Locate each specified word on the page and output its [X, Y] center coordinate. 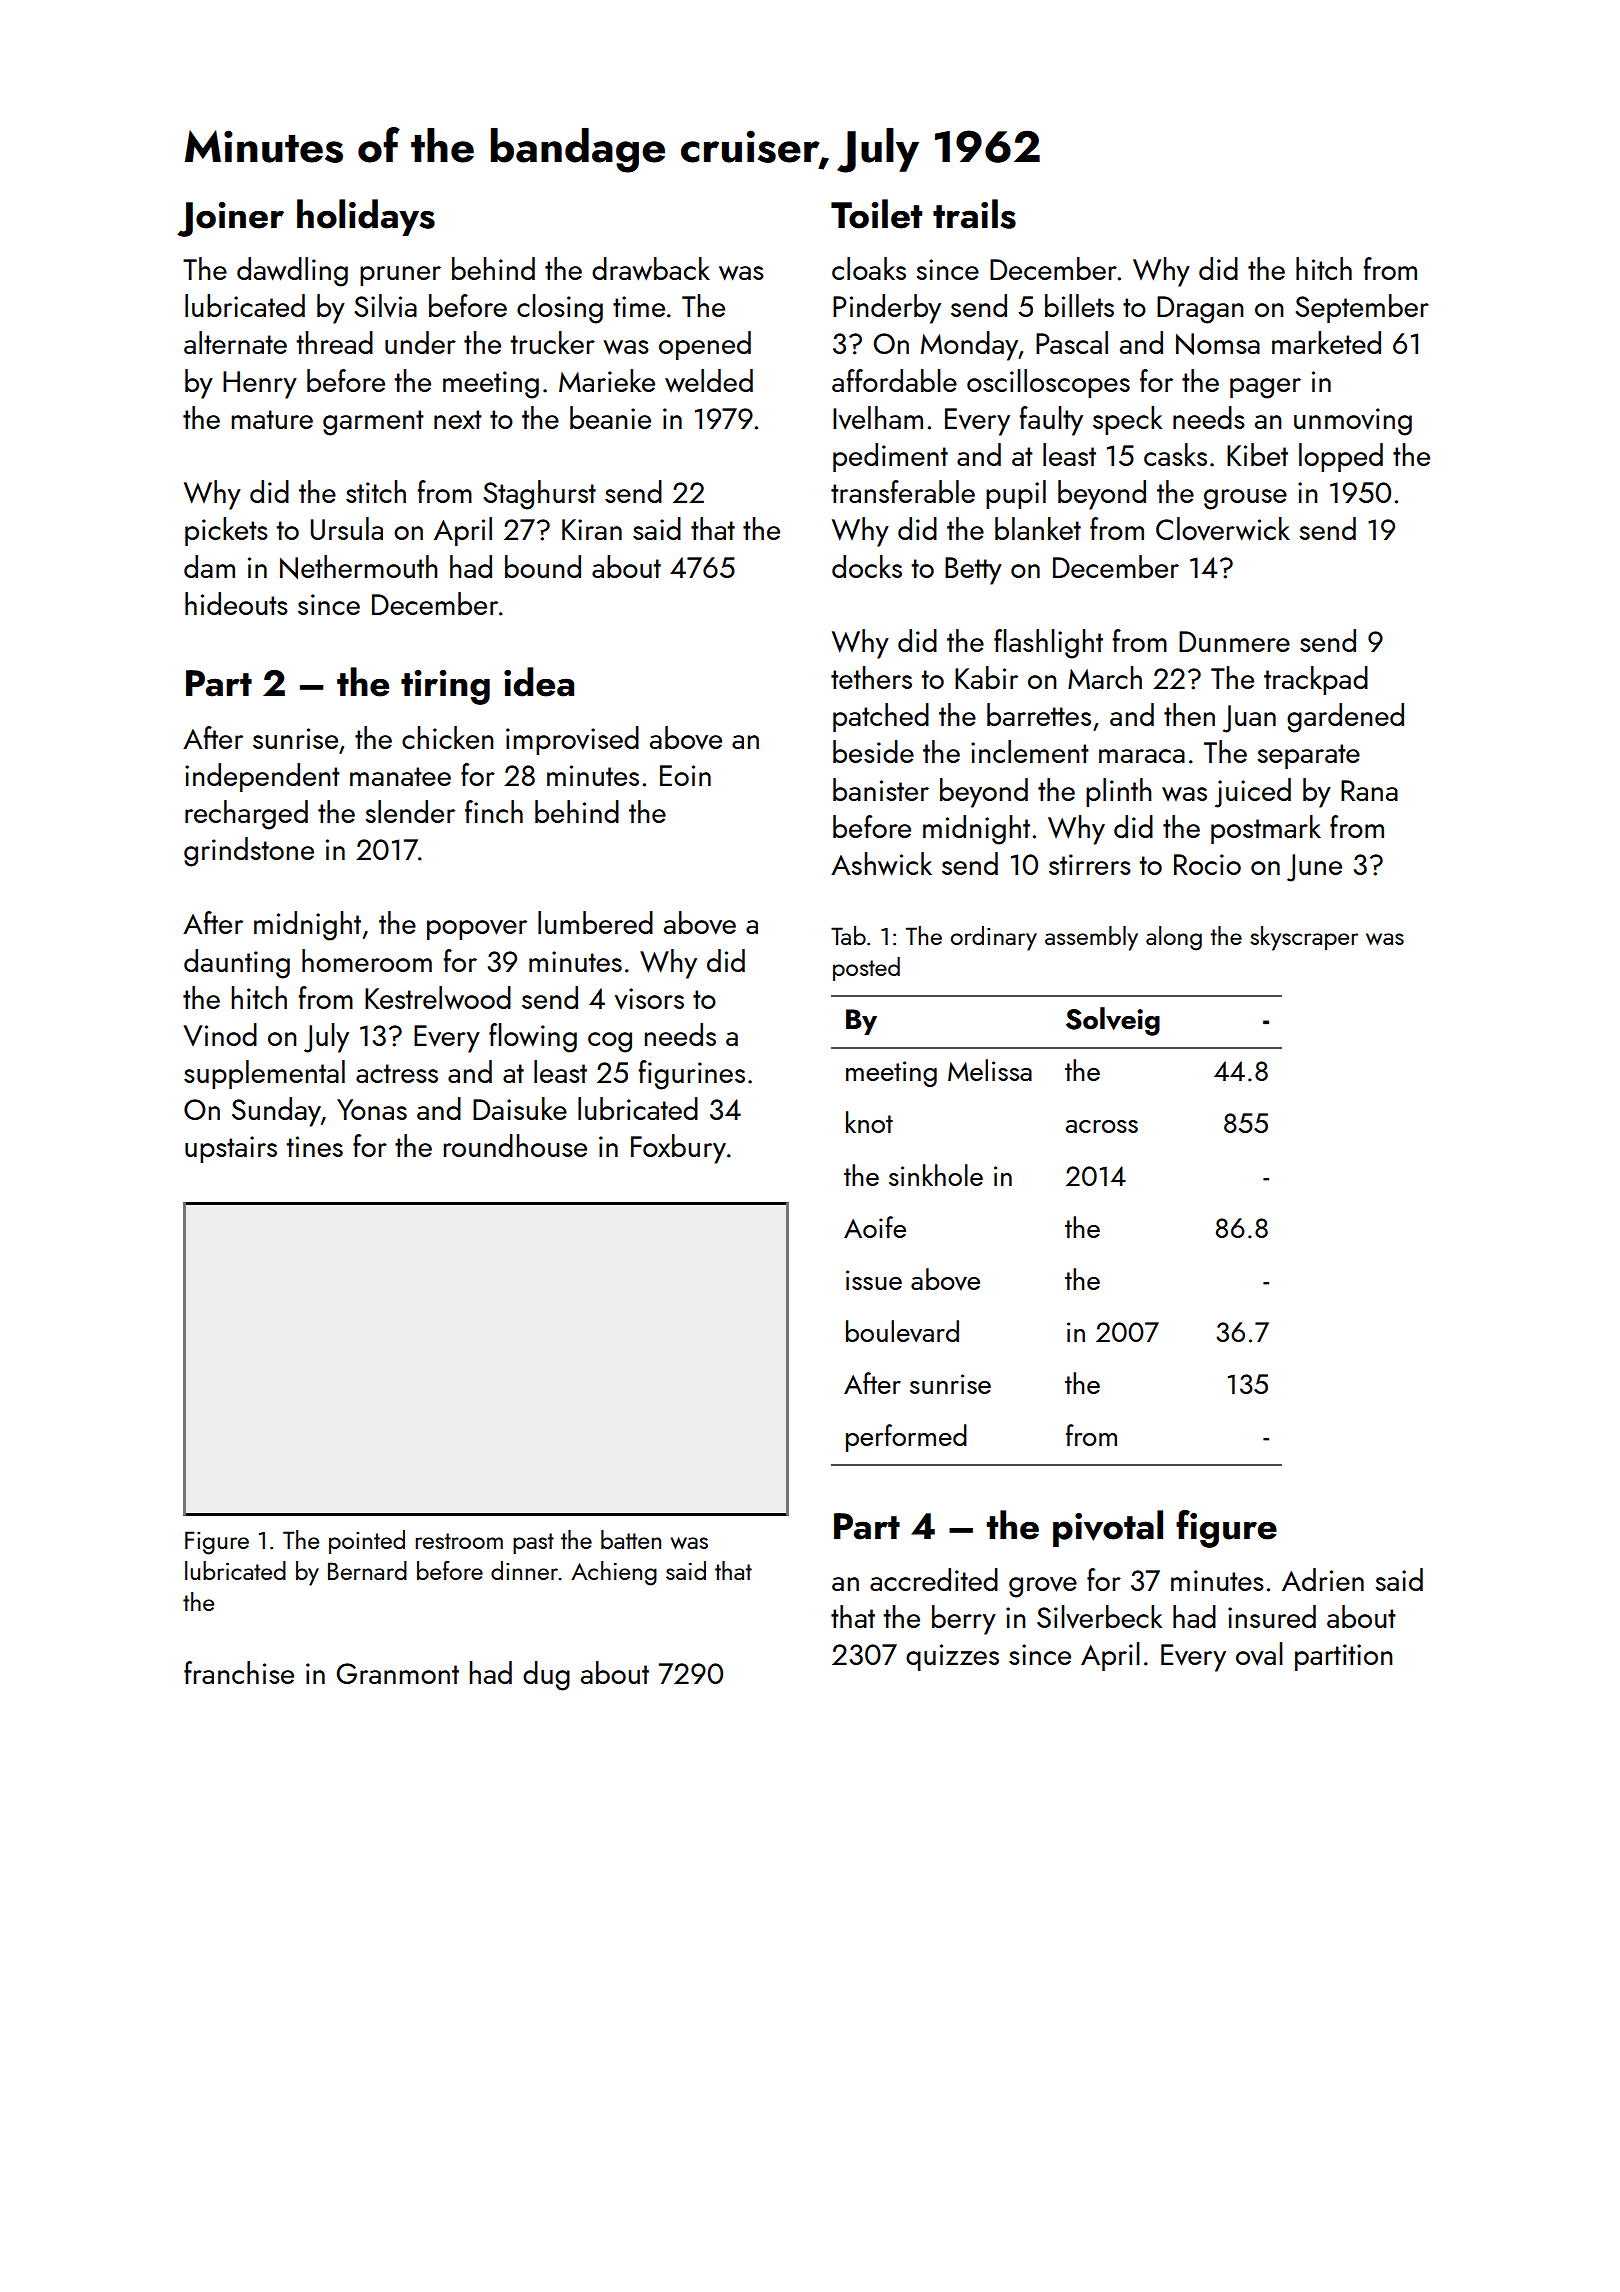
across [1102, 1126]
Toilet [876, 214]
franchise [239, 1672]
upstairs [231, 1149]
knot [869, 1122]
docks [867, 566]
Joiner [230, 219]
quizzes [952, 1657]
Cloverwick [1223, 529]
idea [539, 682]
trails [974, 214]
